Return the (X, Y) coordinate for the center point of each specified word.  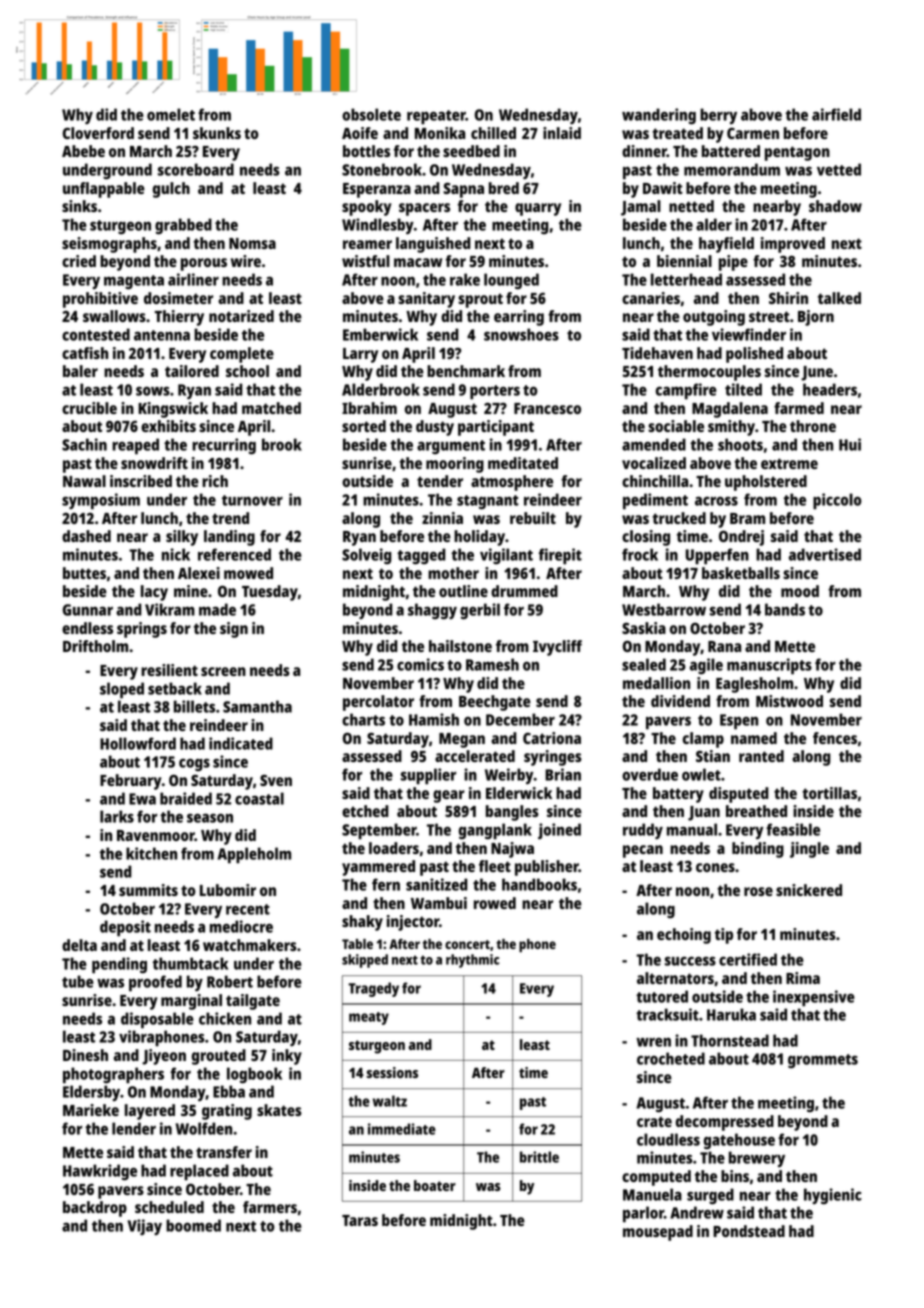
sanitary (426, 300)
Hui (850, 444)
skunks (217, 133)
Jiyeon (164, 1057)
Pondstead (749, 1231)
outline (463, 591)
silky (182, 538)
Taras (360, 1220)
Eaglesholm (754, 685)
